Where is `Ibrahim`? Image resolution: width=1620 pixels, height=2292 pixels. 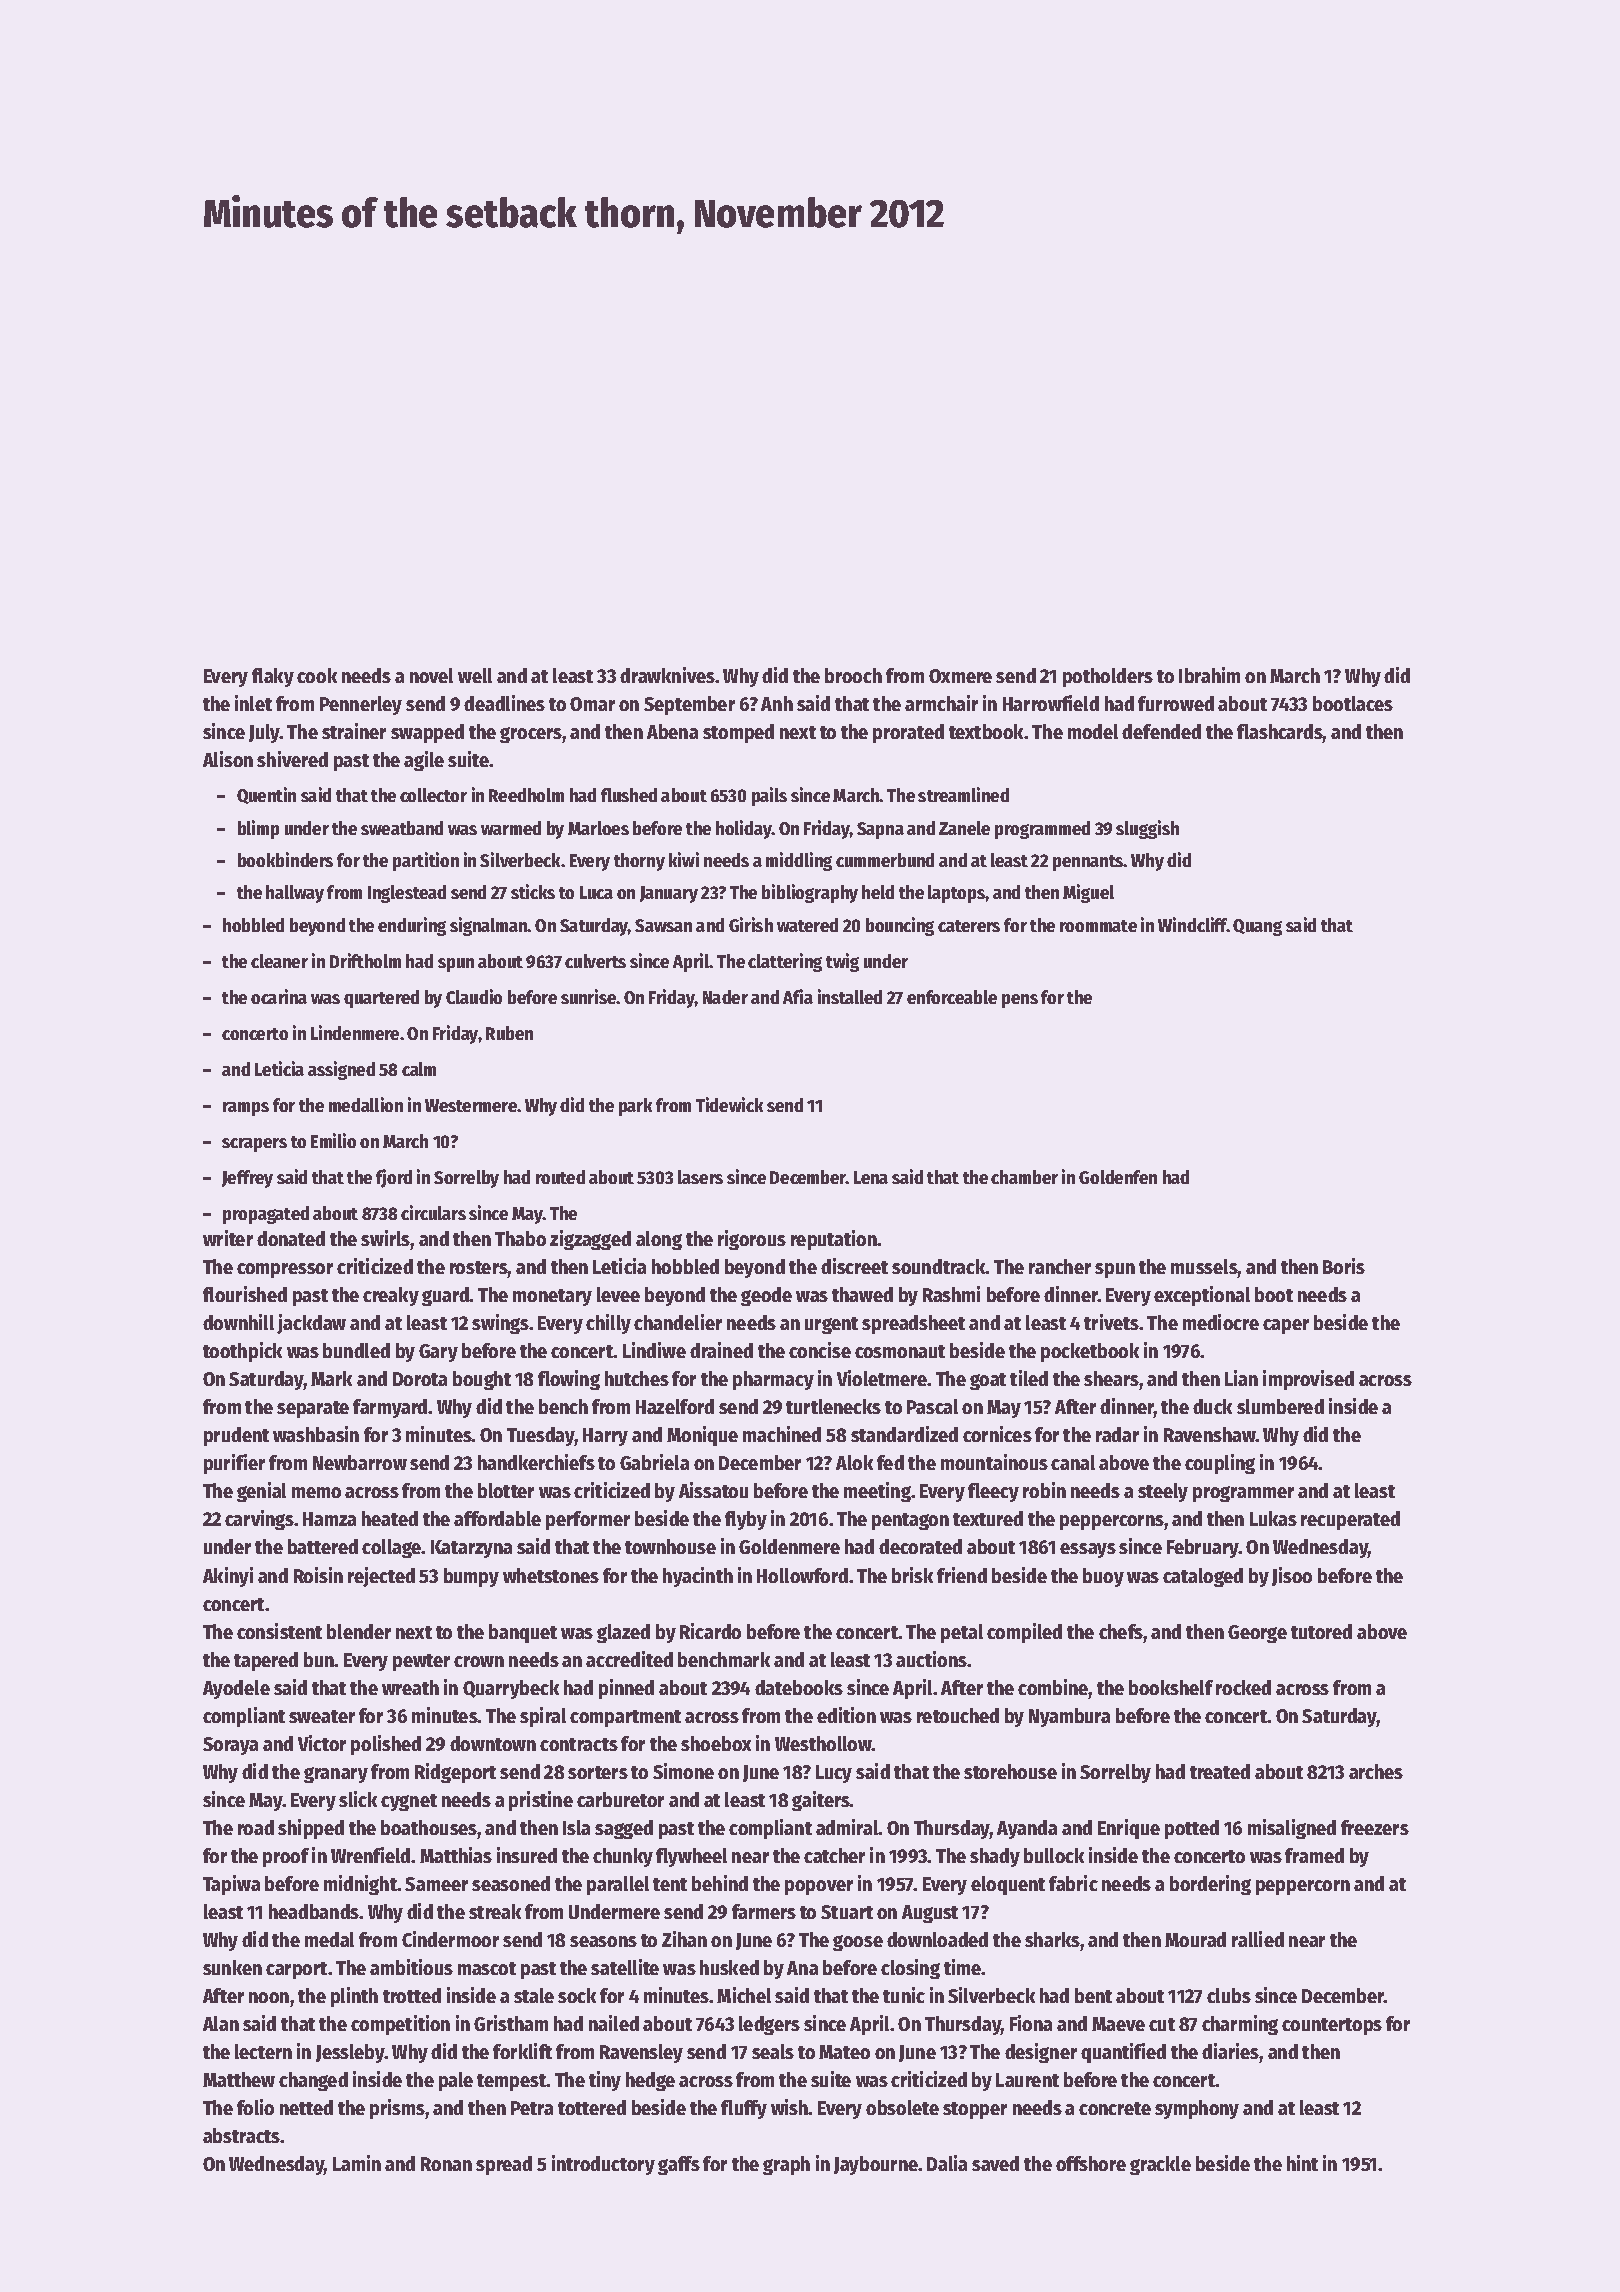
Ibrahim is located at coordinates (1209, 675).
